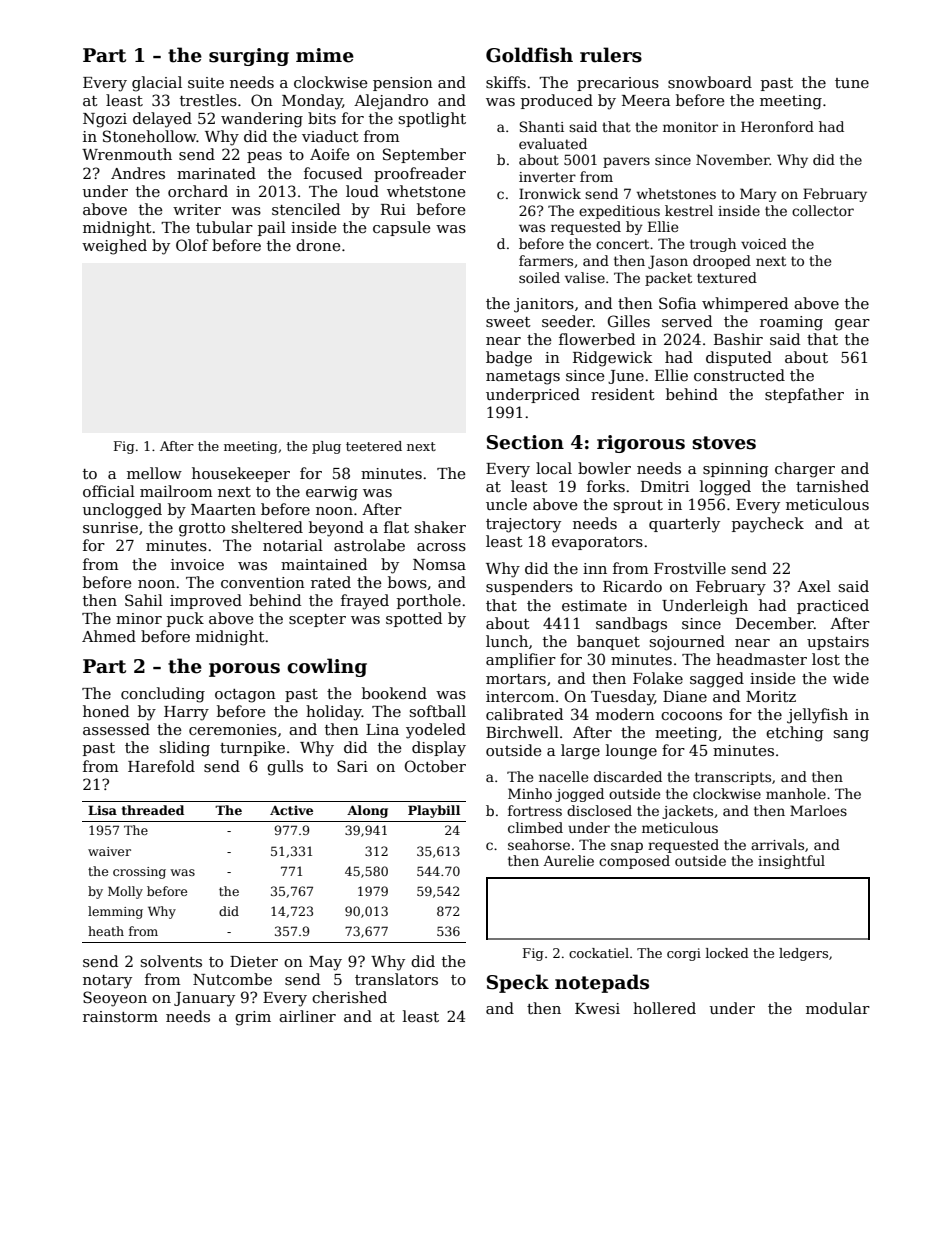  What do you see at coordinates (253, 1018) in the screenshot?
I see `grim` at bounding box center [253, 1018].
